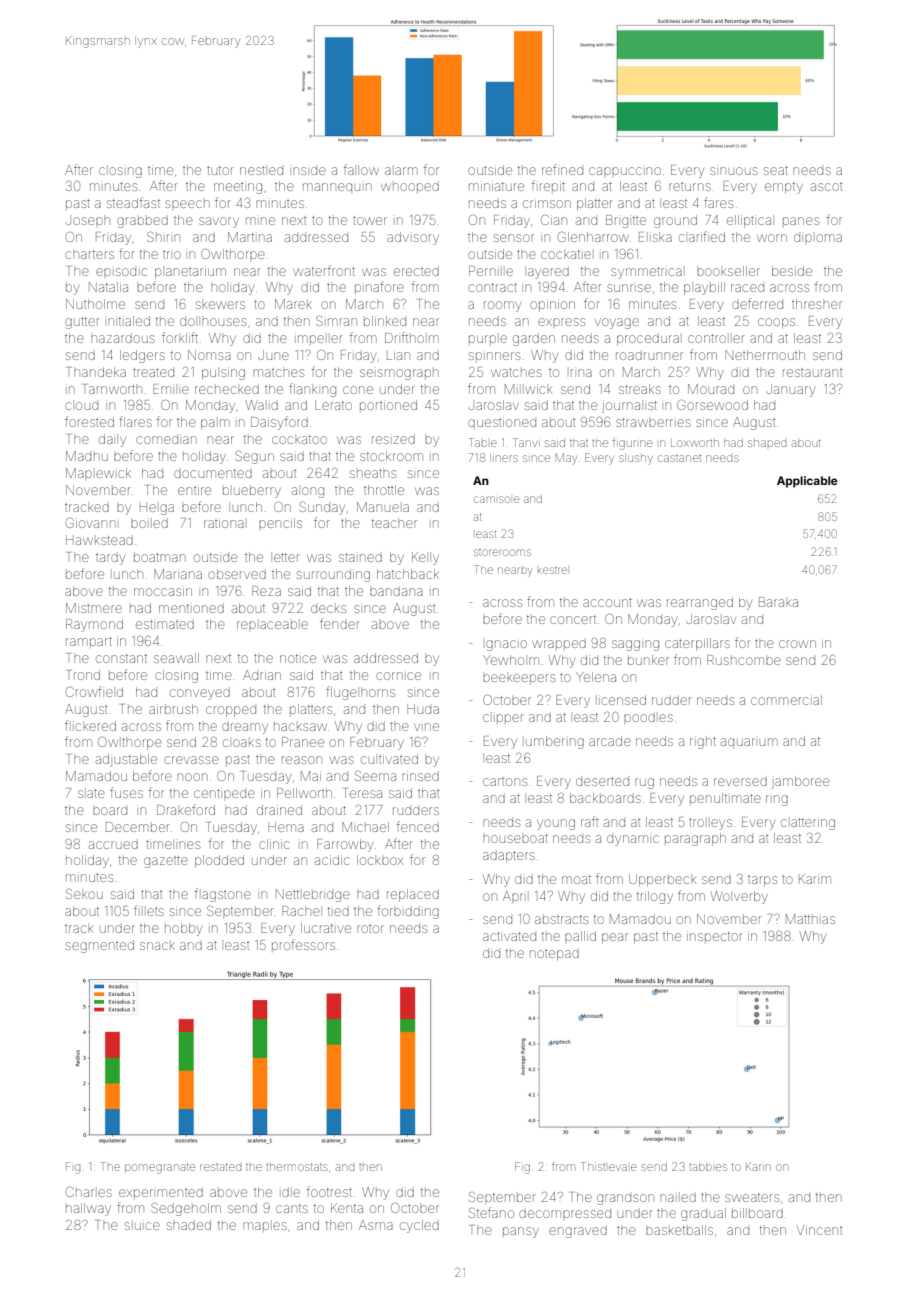 This page has height=1316, width=908. Describe the element at coordinates (389, 759) in the page. I see `cultivated` at that location.
